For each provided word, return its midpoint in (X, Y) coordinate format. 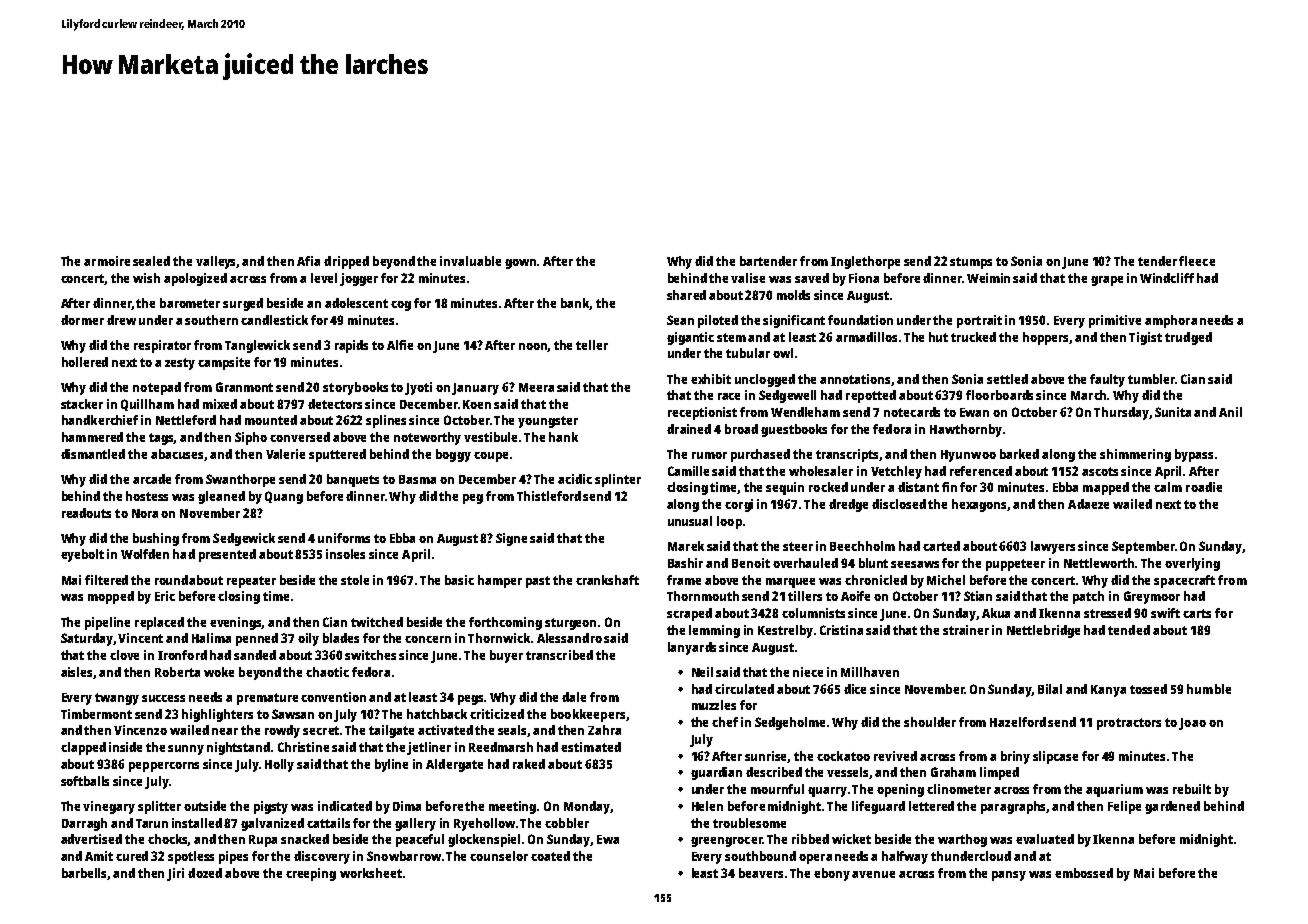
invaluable (470, 261)
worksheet (371, 873)
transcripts (848, 455)
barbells (85, 874)
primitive (1115, 321)
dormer (82, 320)
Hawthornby (966, 430)
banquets (353, 480)
